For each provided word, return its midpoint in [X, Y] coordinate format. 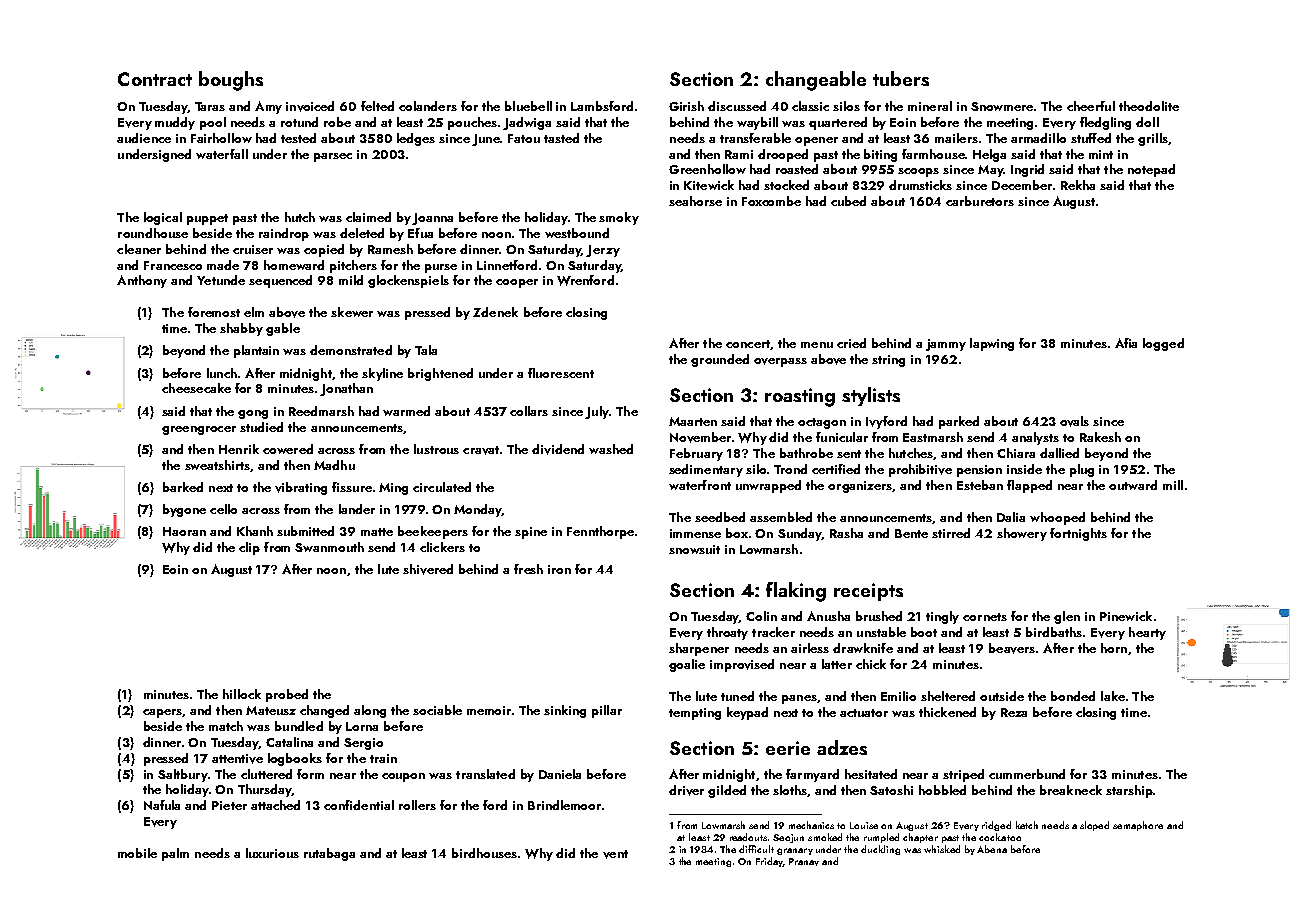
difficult [756, 849]
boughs [231, 81]
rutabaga [329, 854]
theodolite [1149, 106]
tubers [901, 78]
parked [959, 422]
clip [249, 548]
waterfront [700, 485]
